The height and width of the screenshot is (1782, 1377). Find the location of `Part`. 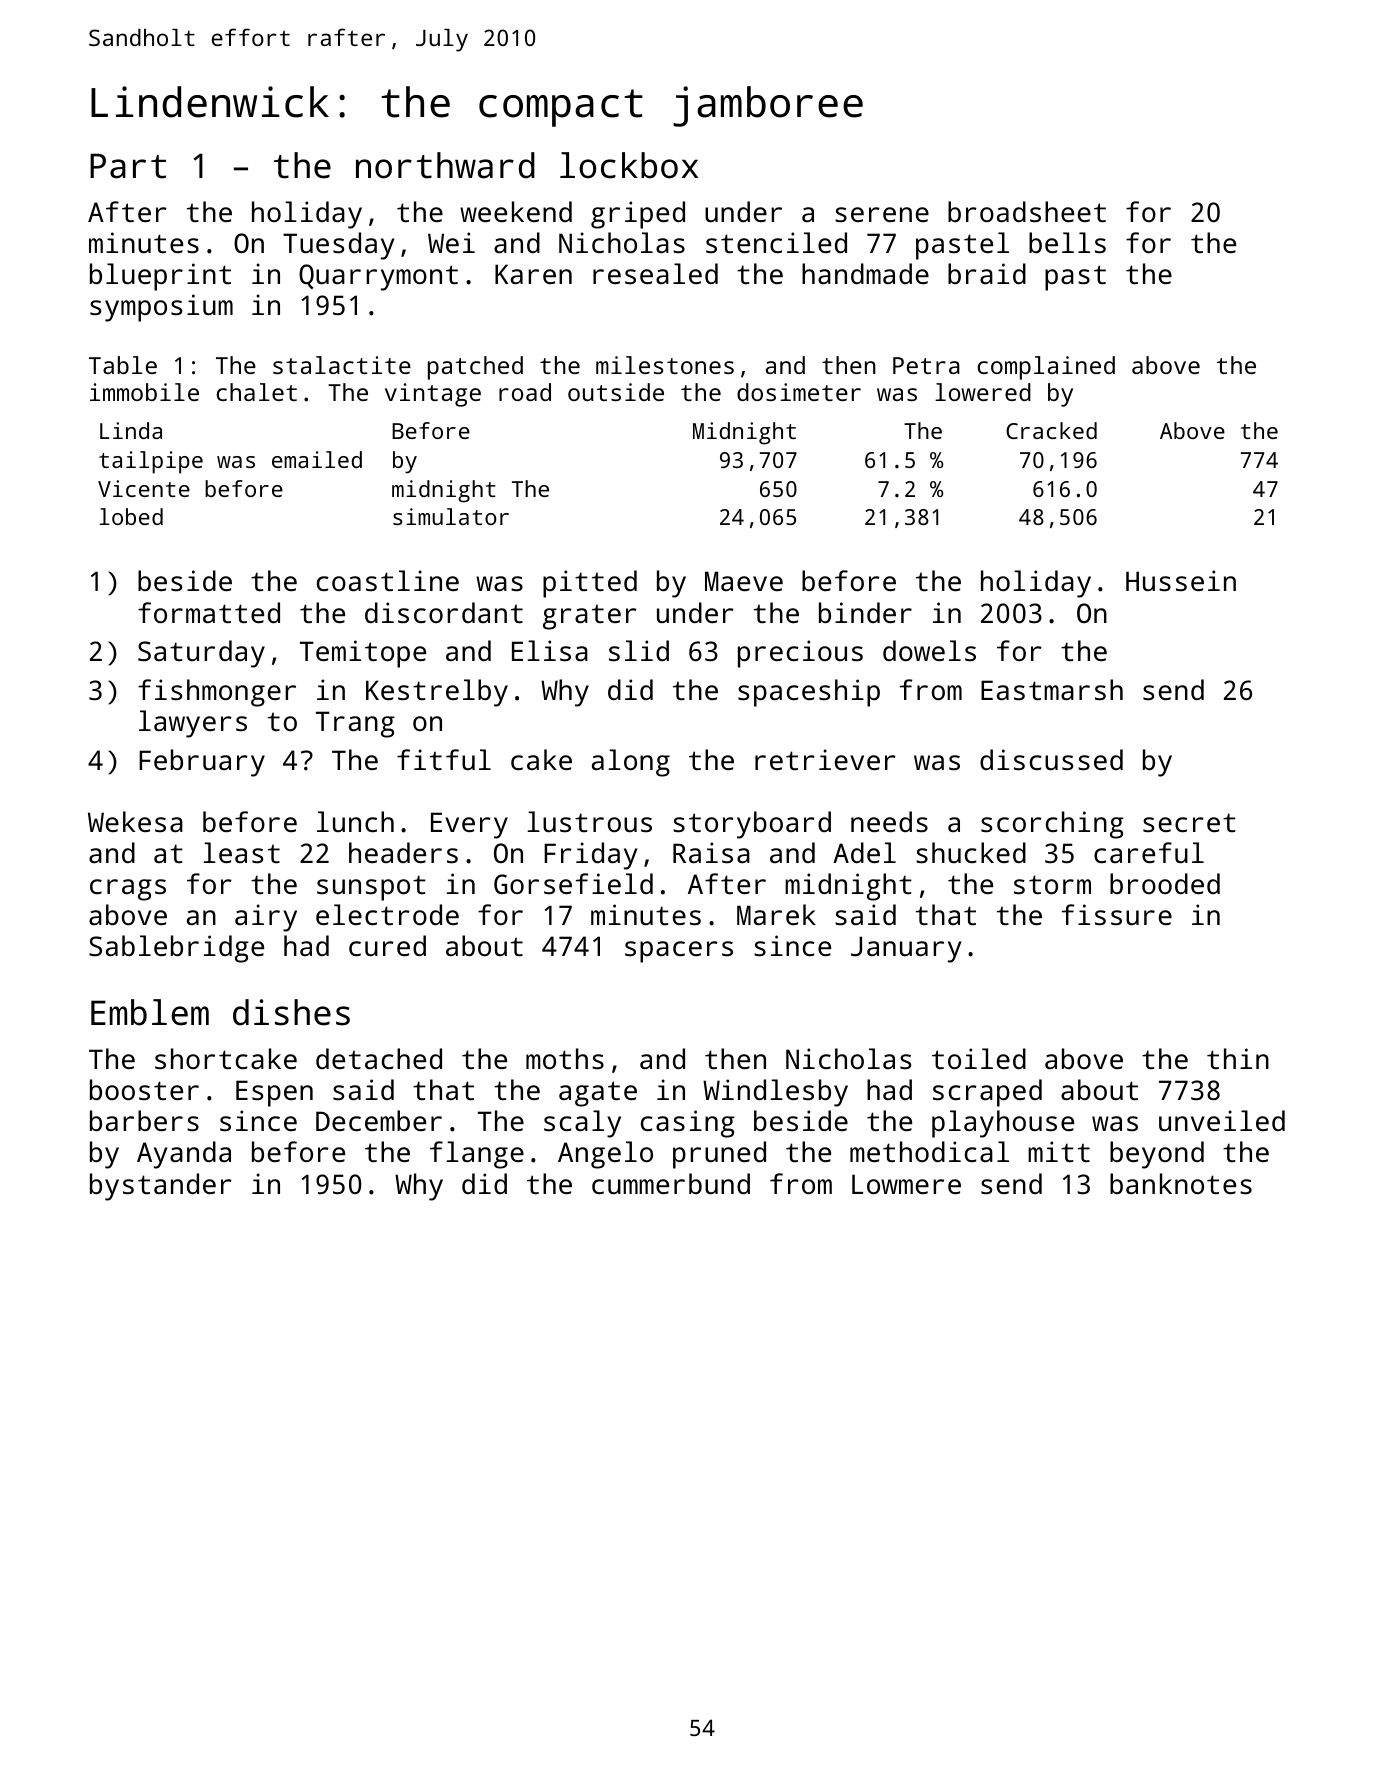

Part is located at coordinates (128, 166).
